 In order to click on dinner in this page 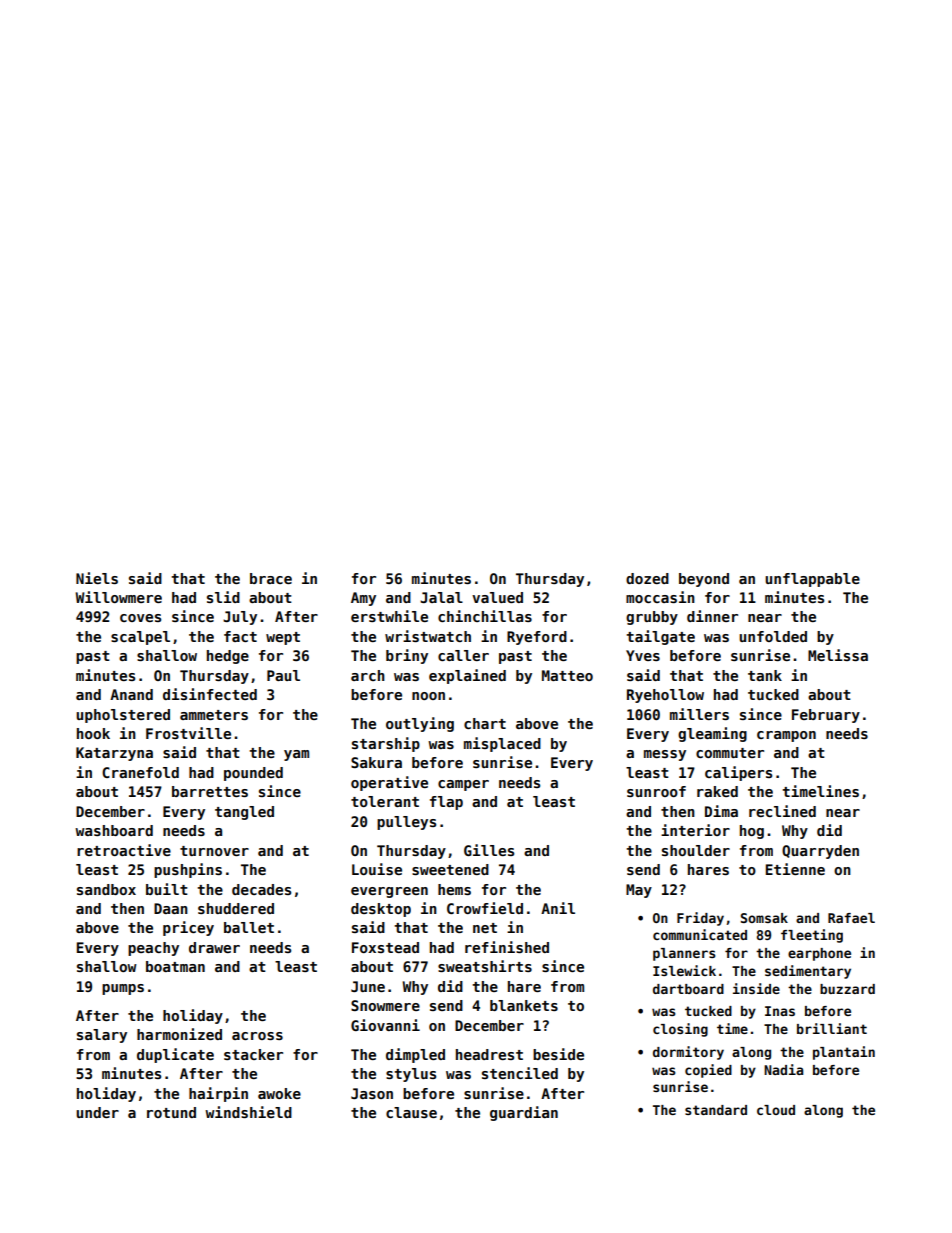, I will do `click(712, 616)`.
